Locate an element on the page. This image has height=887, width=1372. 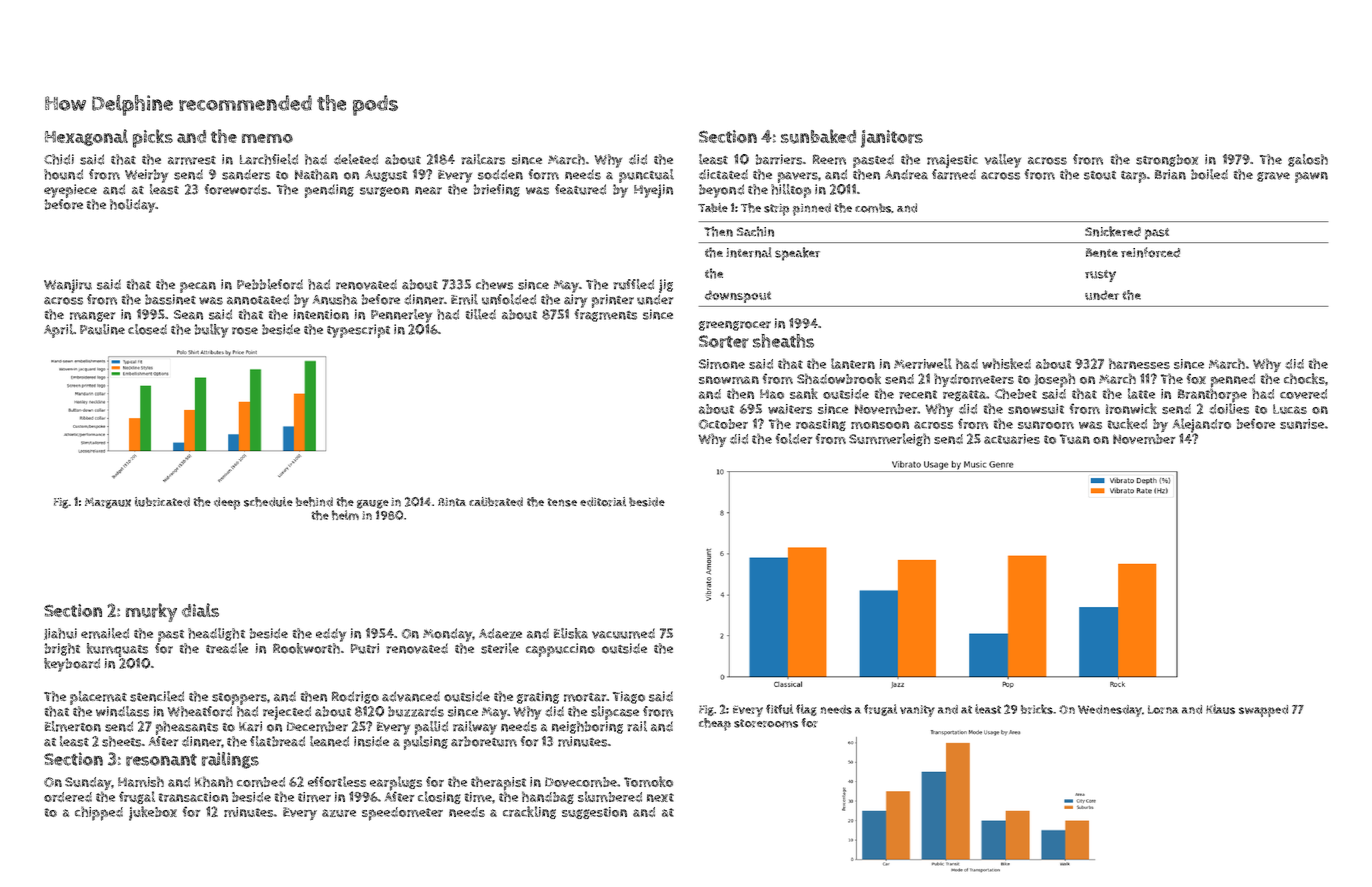
Tuan is located at coordinates (1075, 439).
